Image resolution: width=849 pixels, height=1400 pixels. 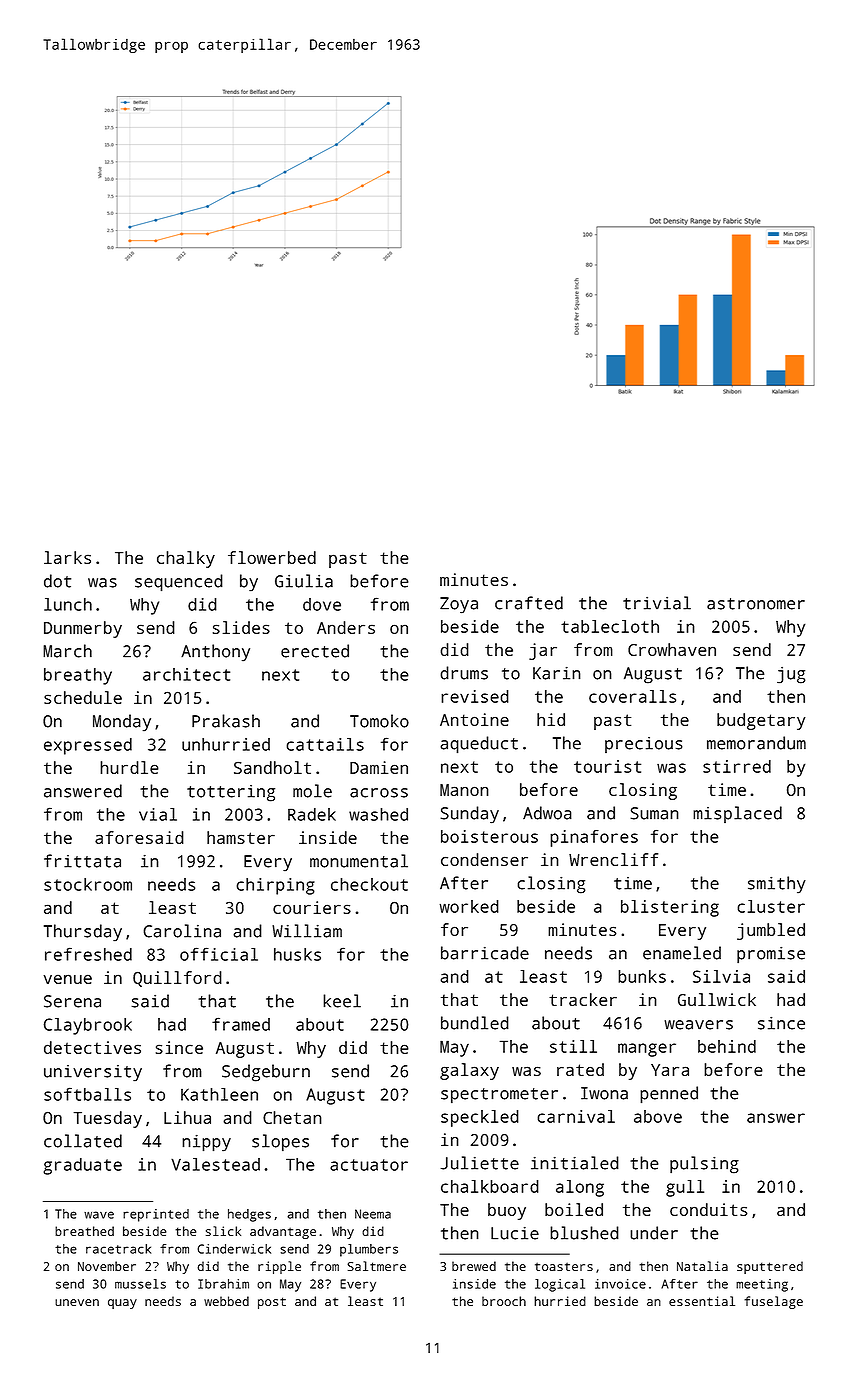 What do you see at coordinates (727, 1046) in the screenshot?
I see `behind` at bounding box center [727, 1046].
